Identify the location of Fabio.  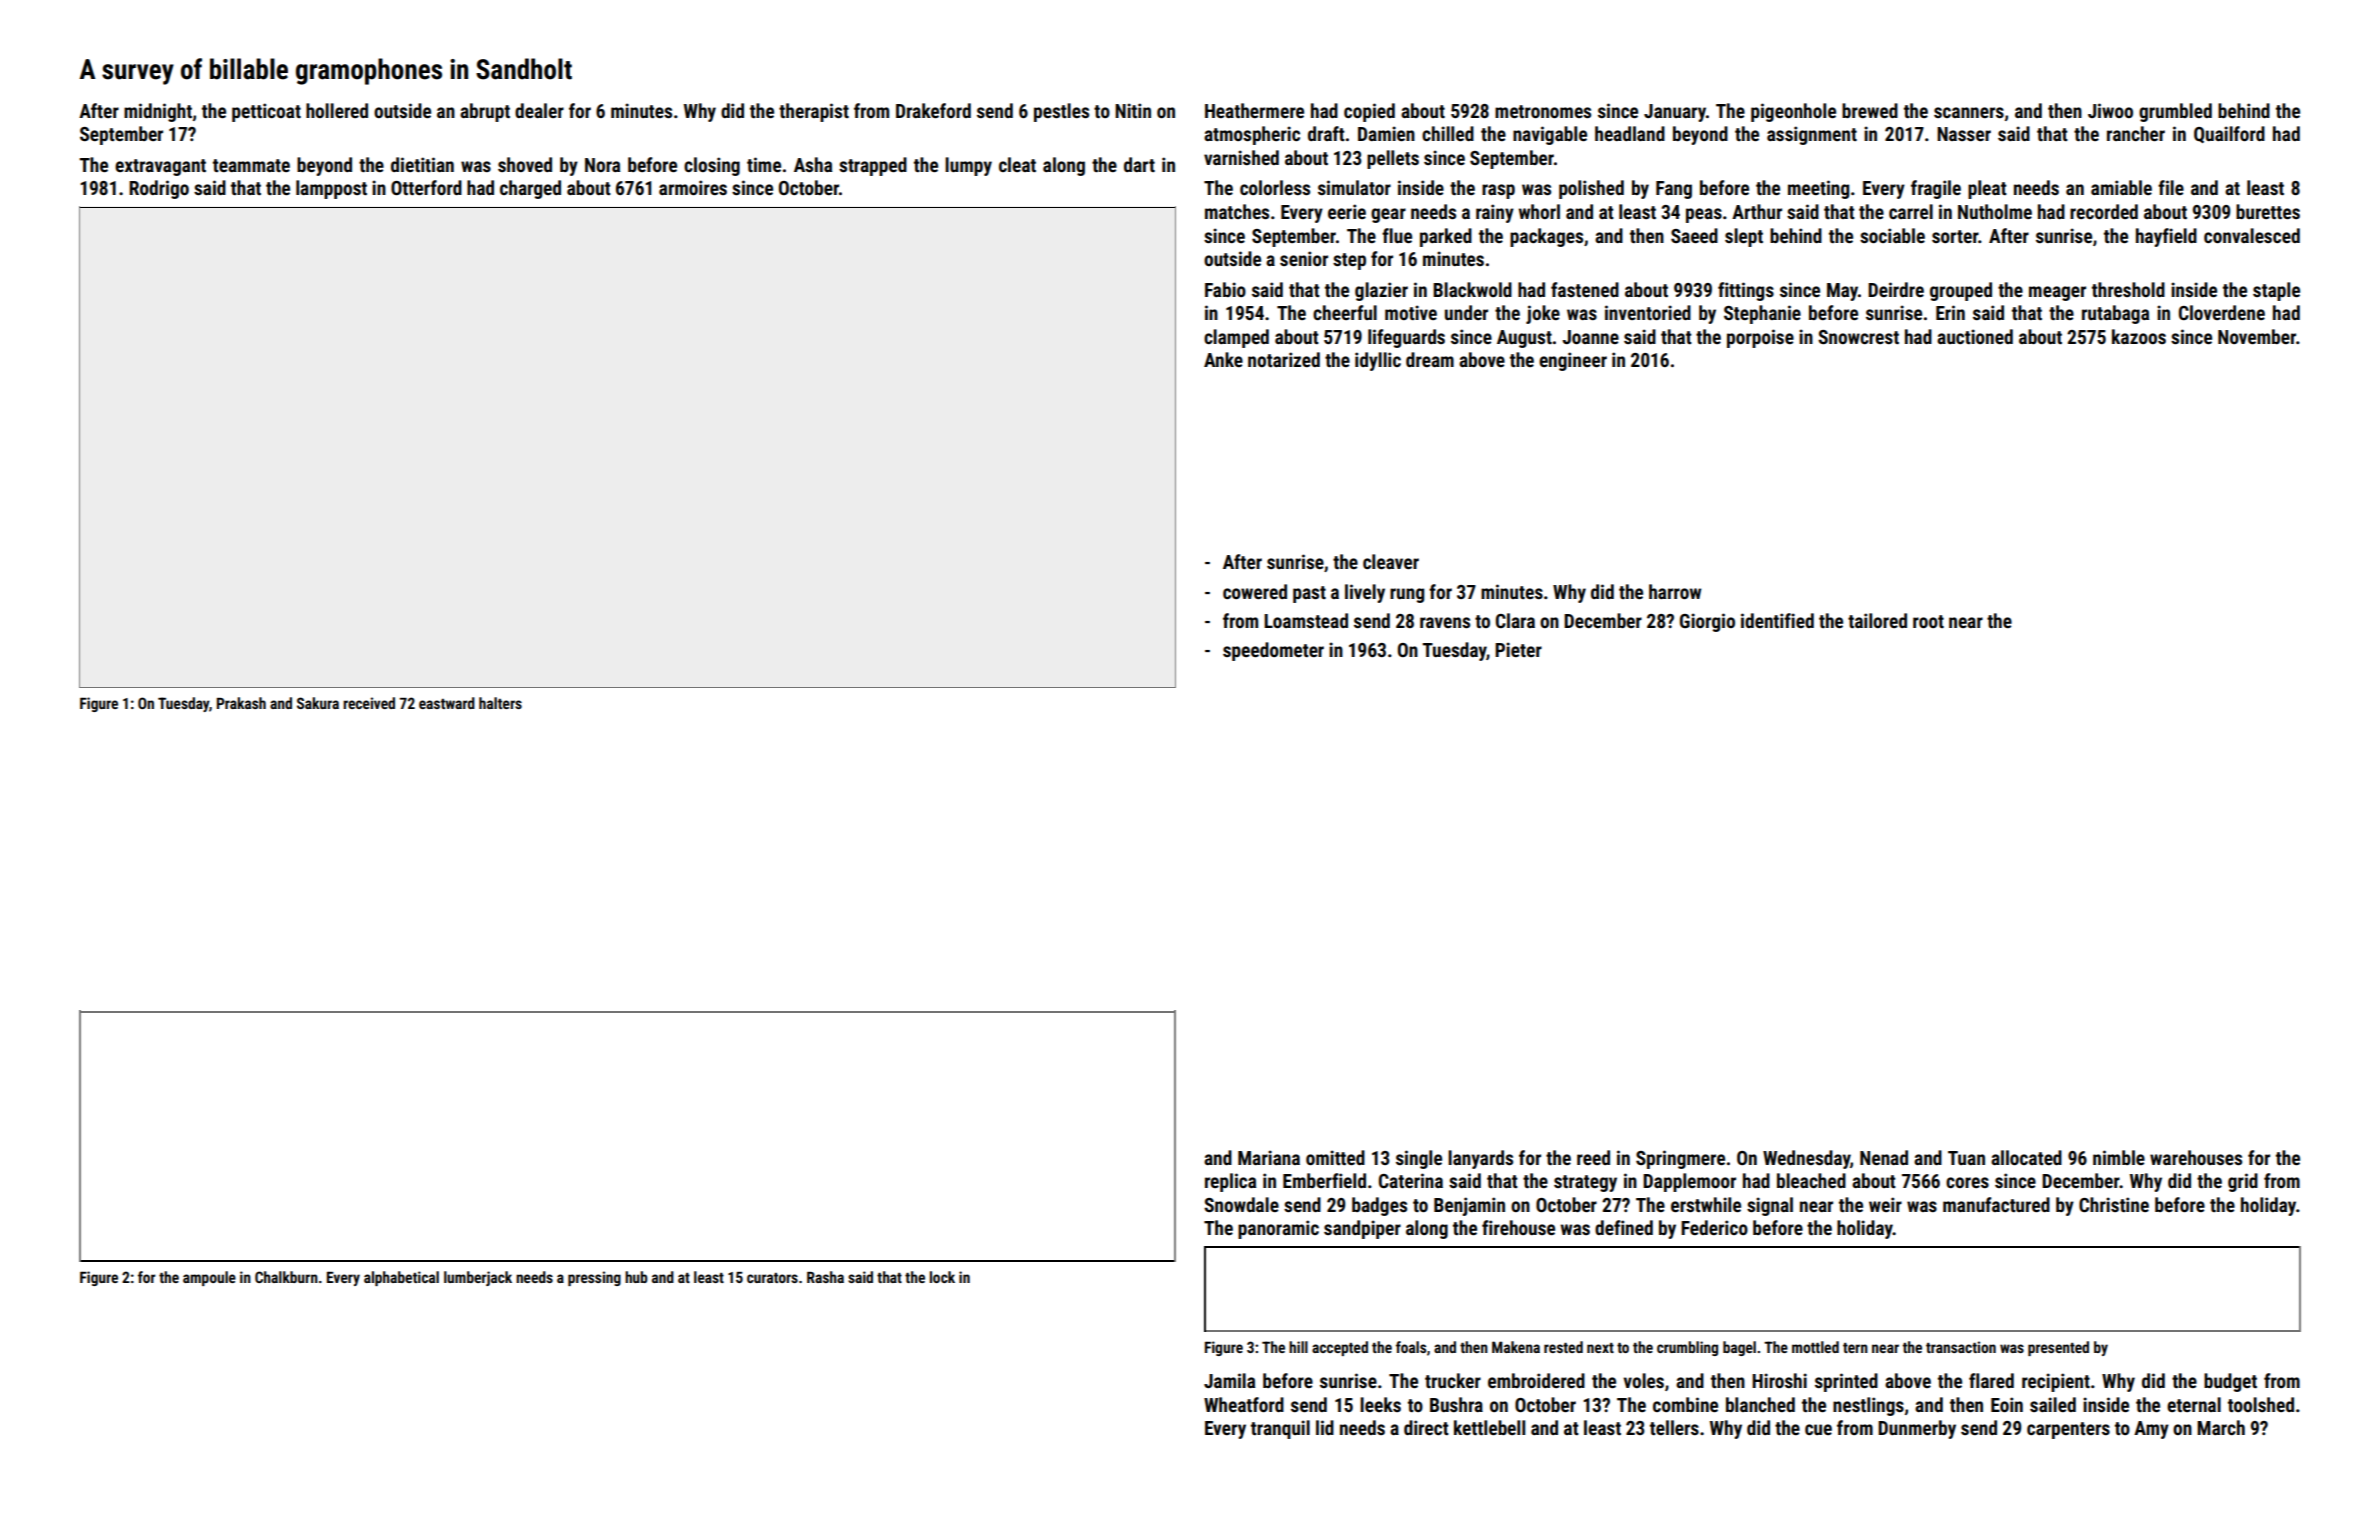
(1225, 289).
